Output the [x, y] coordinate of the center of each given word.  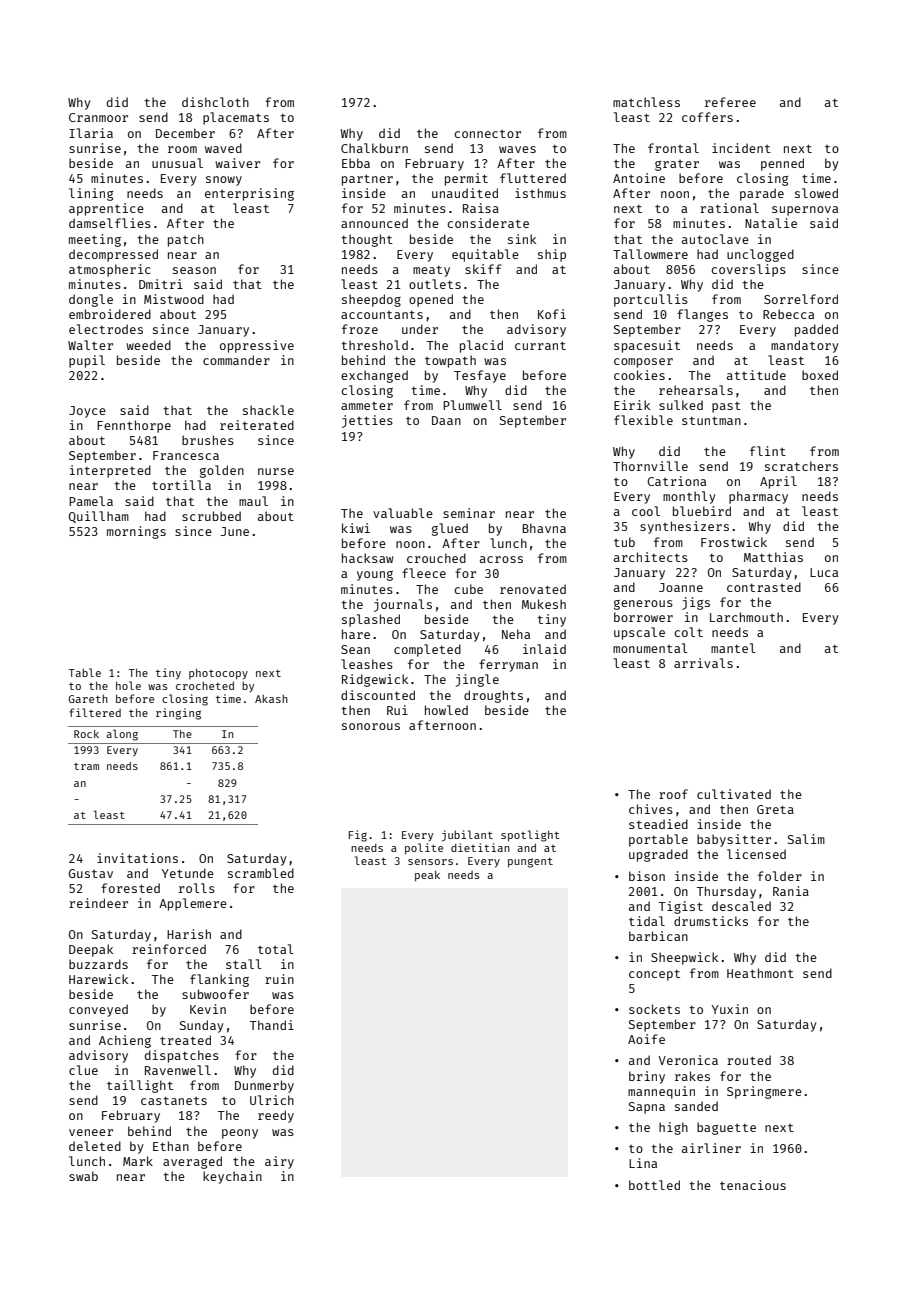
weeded [148, 345]
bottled [654, 1185]
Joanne [681, 587]
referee [730, 102]
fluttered [533, 178]
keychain [232, 1177]
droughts [493, 696]
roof [673, 794]
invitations [137, 858]
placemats [236, 118]
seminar [469, 513]
